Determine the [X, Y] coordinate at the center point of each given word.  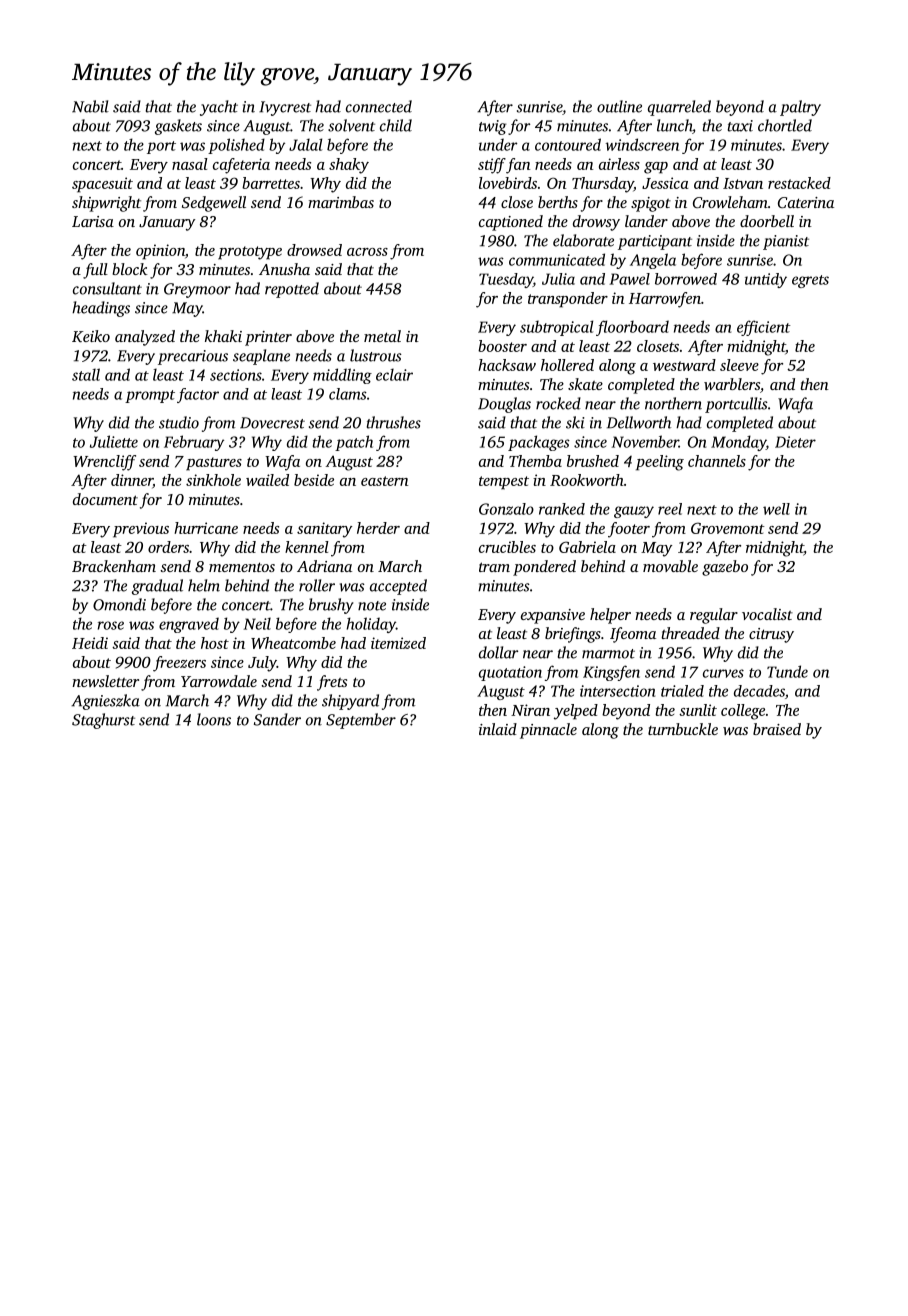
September [361, 721]
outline [619, 106]
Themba [535, 461]
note [372, 606]
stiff [492, 166]
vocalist [767, 614]
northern [673, 403]
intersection [617, 691]
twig [493, 127]
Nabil [90, 106]
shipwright [106, 204]
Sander [277, 719]
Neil [257, 623]
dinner [132, 481]
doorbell [767, 221]
